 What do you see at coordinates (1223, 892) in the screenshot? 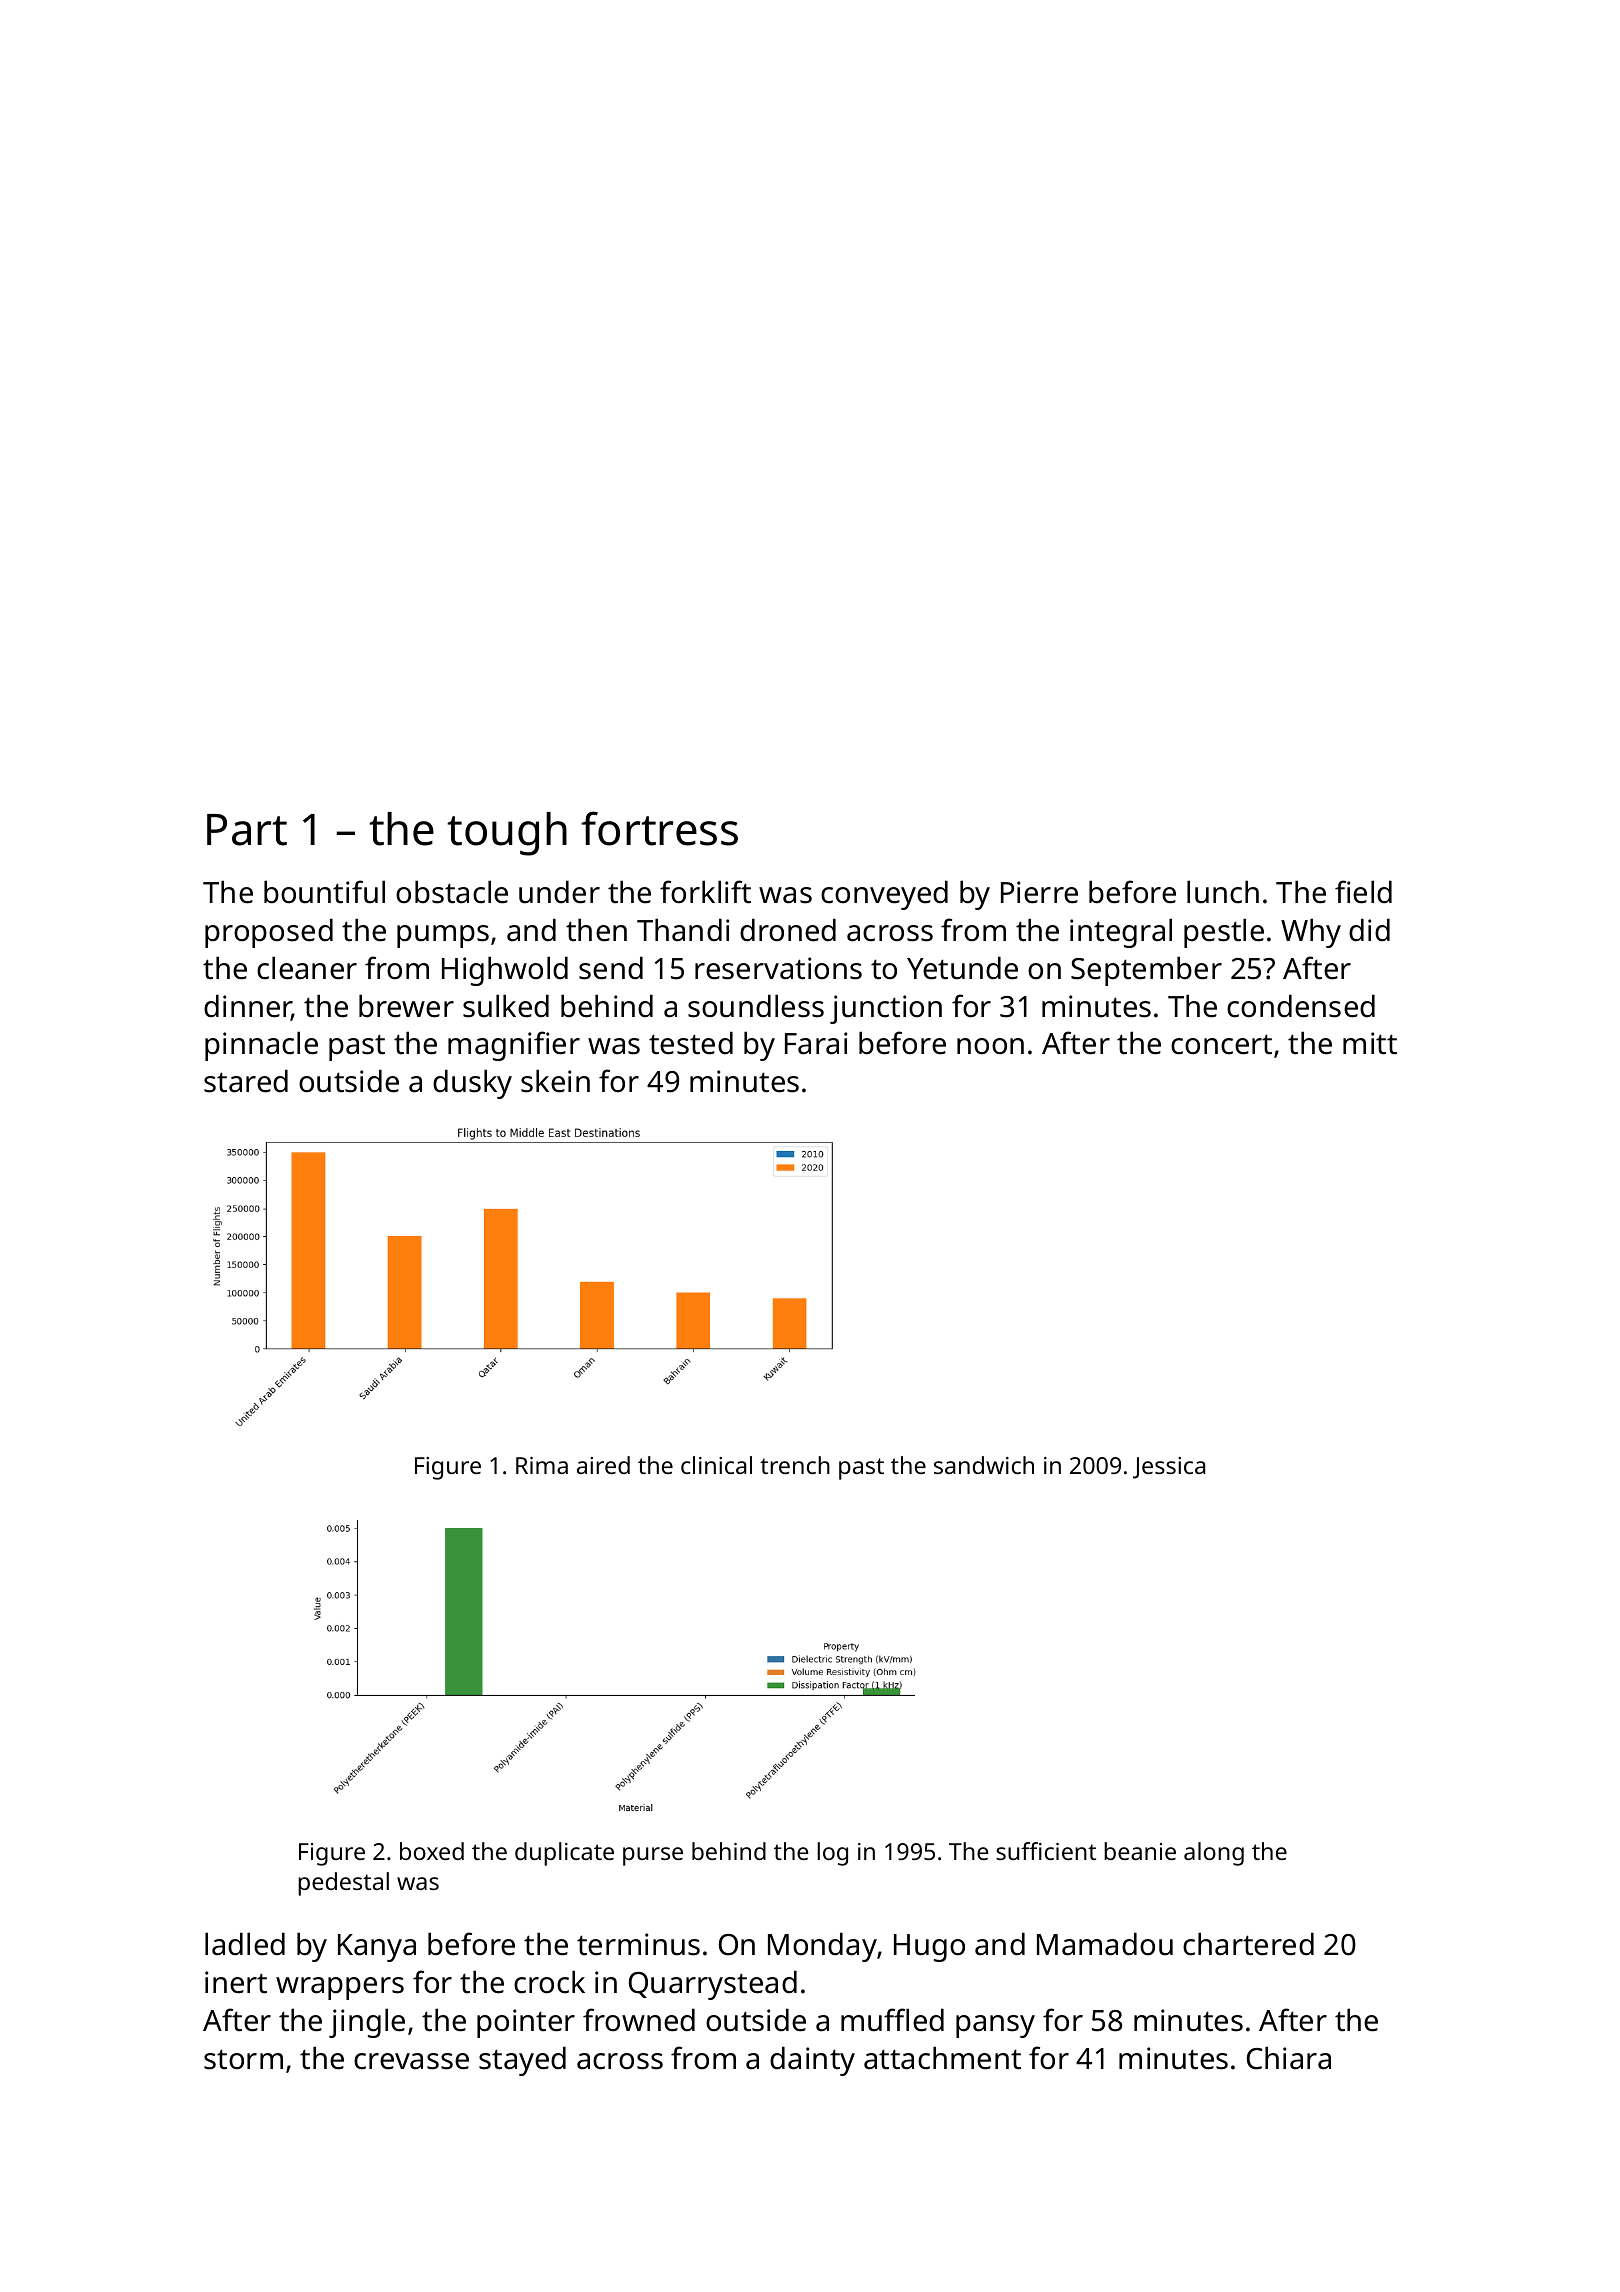
I see `lunch` at bounding box center [1223, 892].
